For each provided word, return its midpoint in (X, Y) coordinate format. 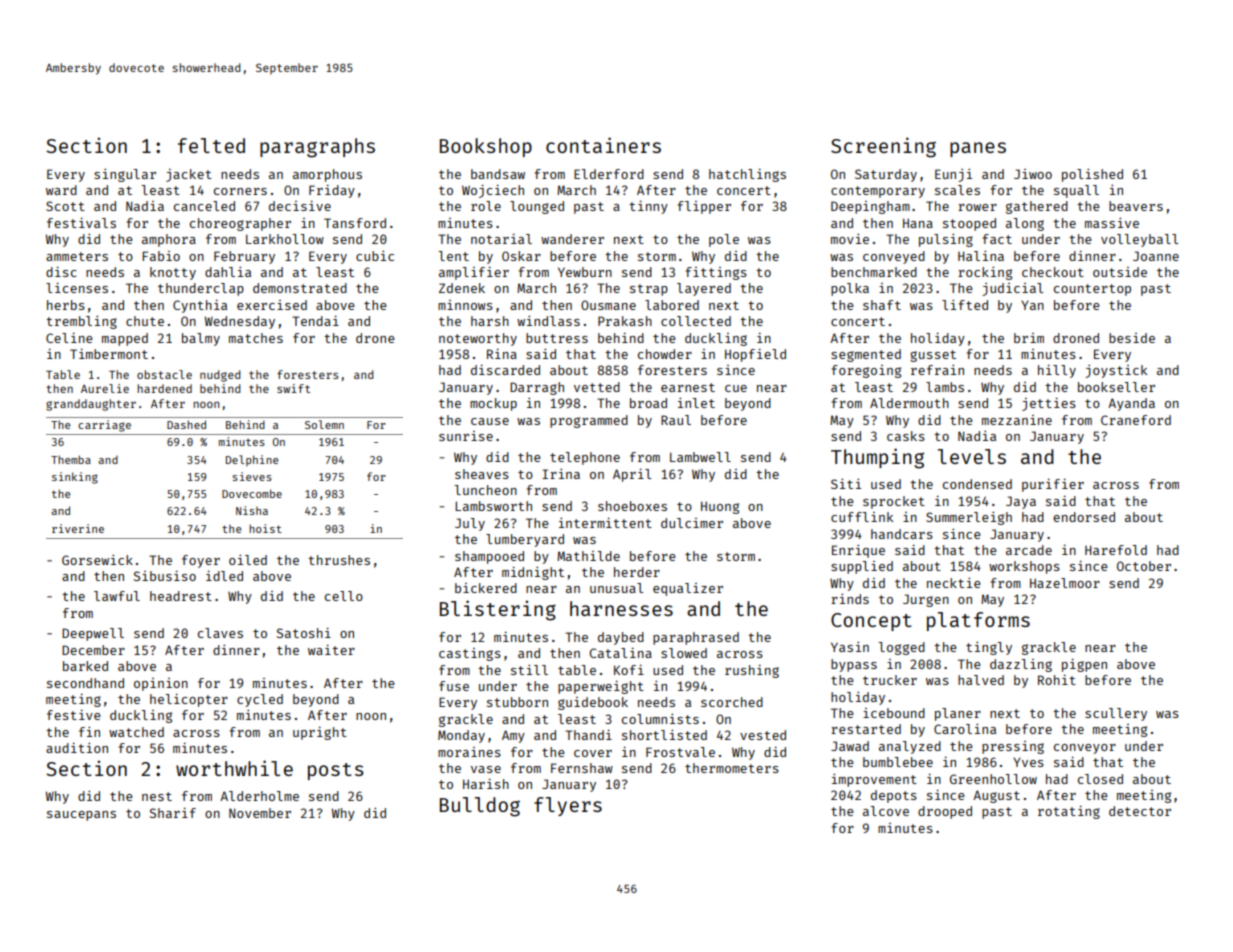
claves (220, 633)
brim (1029, 338)
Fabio (161, 256)
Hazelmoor (1065, 583)
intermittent (605, 523)
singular (125, 175)
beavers (1136, 206)
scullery (1116, 714)
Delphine (252, 460)
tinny (648, 207)
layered (704, 289)
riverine (78, 528)
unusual (616, 588)
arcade (1029, 550)
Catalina (621, 653)
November (260, 813)
